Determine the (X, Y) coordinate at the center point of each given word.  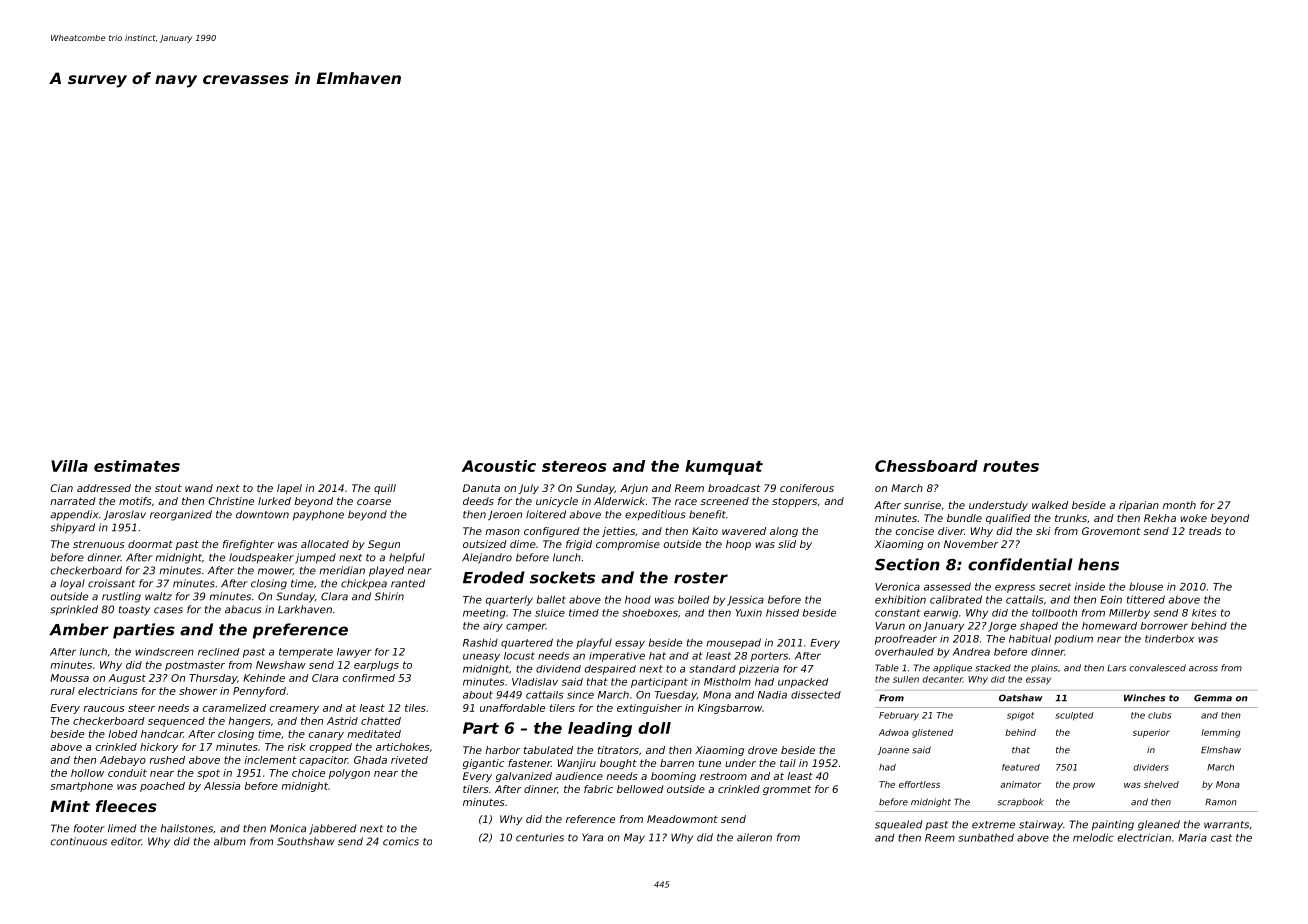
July (528, 489)
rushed (167, 760)
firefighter (248, 545)
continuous (79, 841)
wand (199, 488)
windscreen (164, 652)
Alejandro (487, 558)
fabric (598, 789)
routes (1011, 466)
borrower (1164, 626)
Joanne (893, 751)
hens (1098, 564)
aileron (754, 837)
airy (493, 627)
